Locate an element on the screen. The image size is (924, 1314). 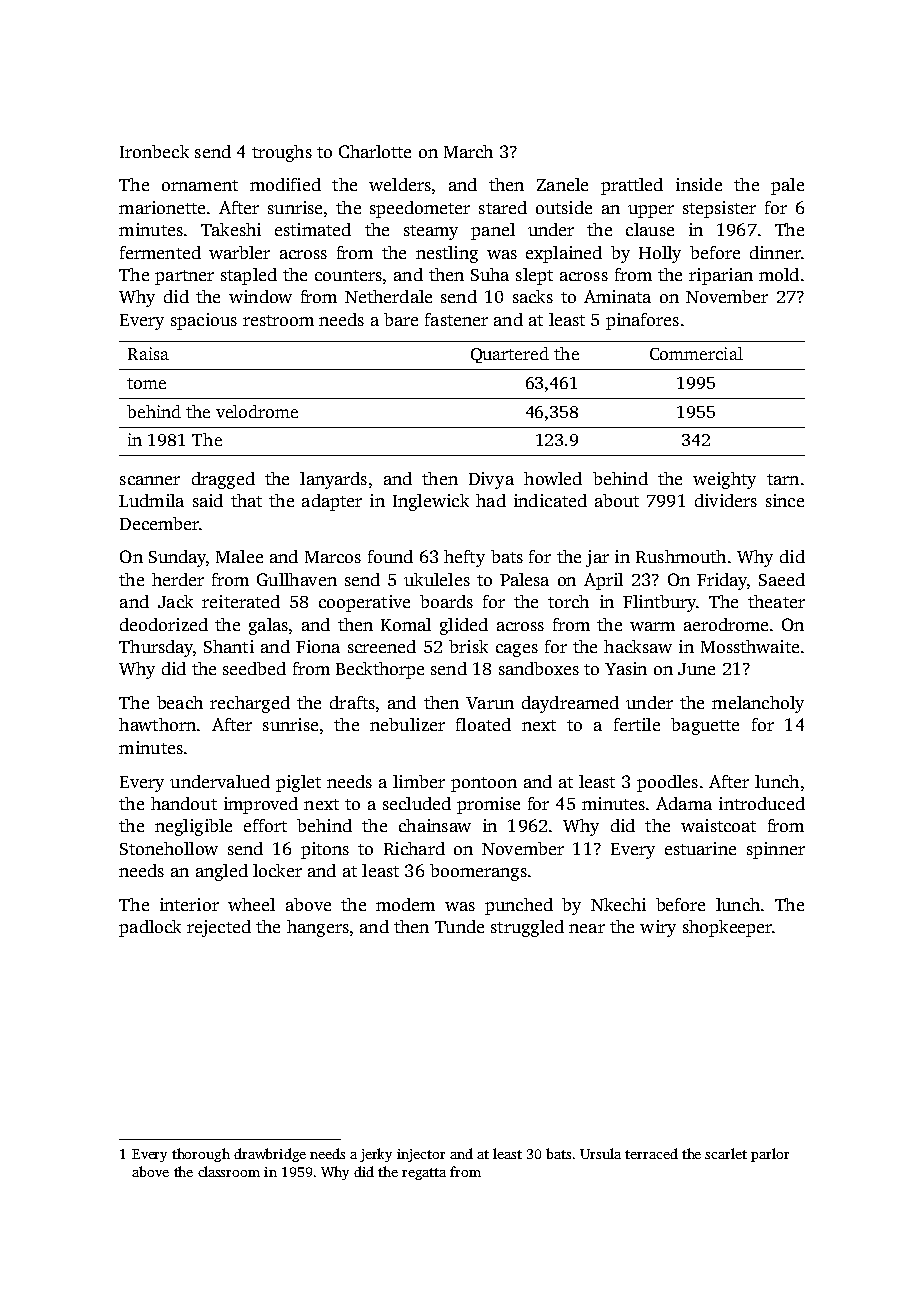
found is located at coordinates (390, 556).
